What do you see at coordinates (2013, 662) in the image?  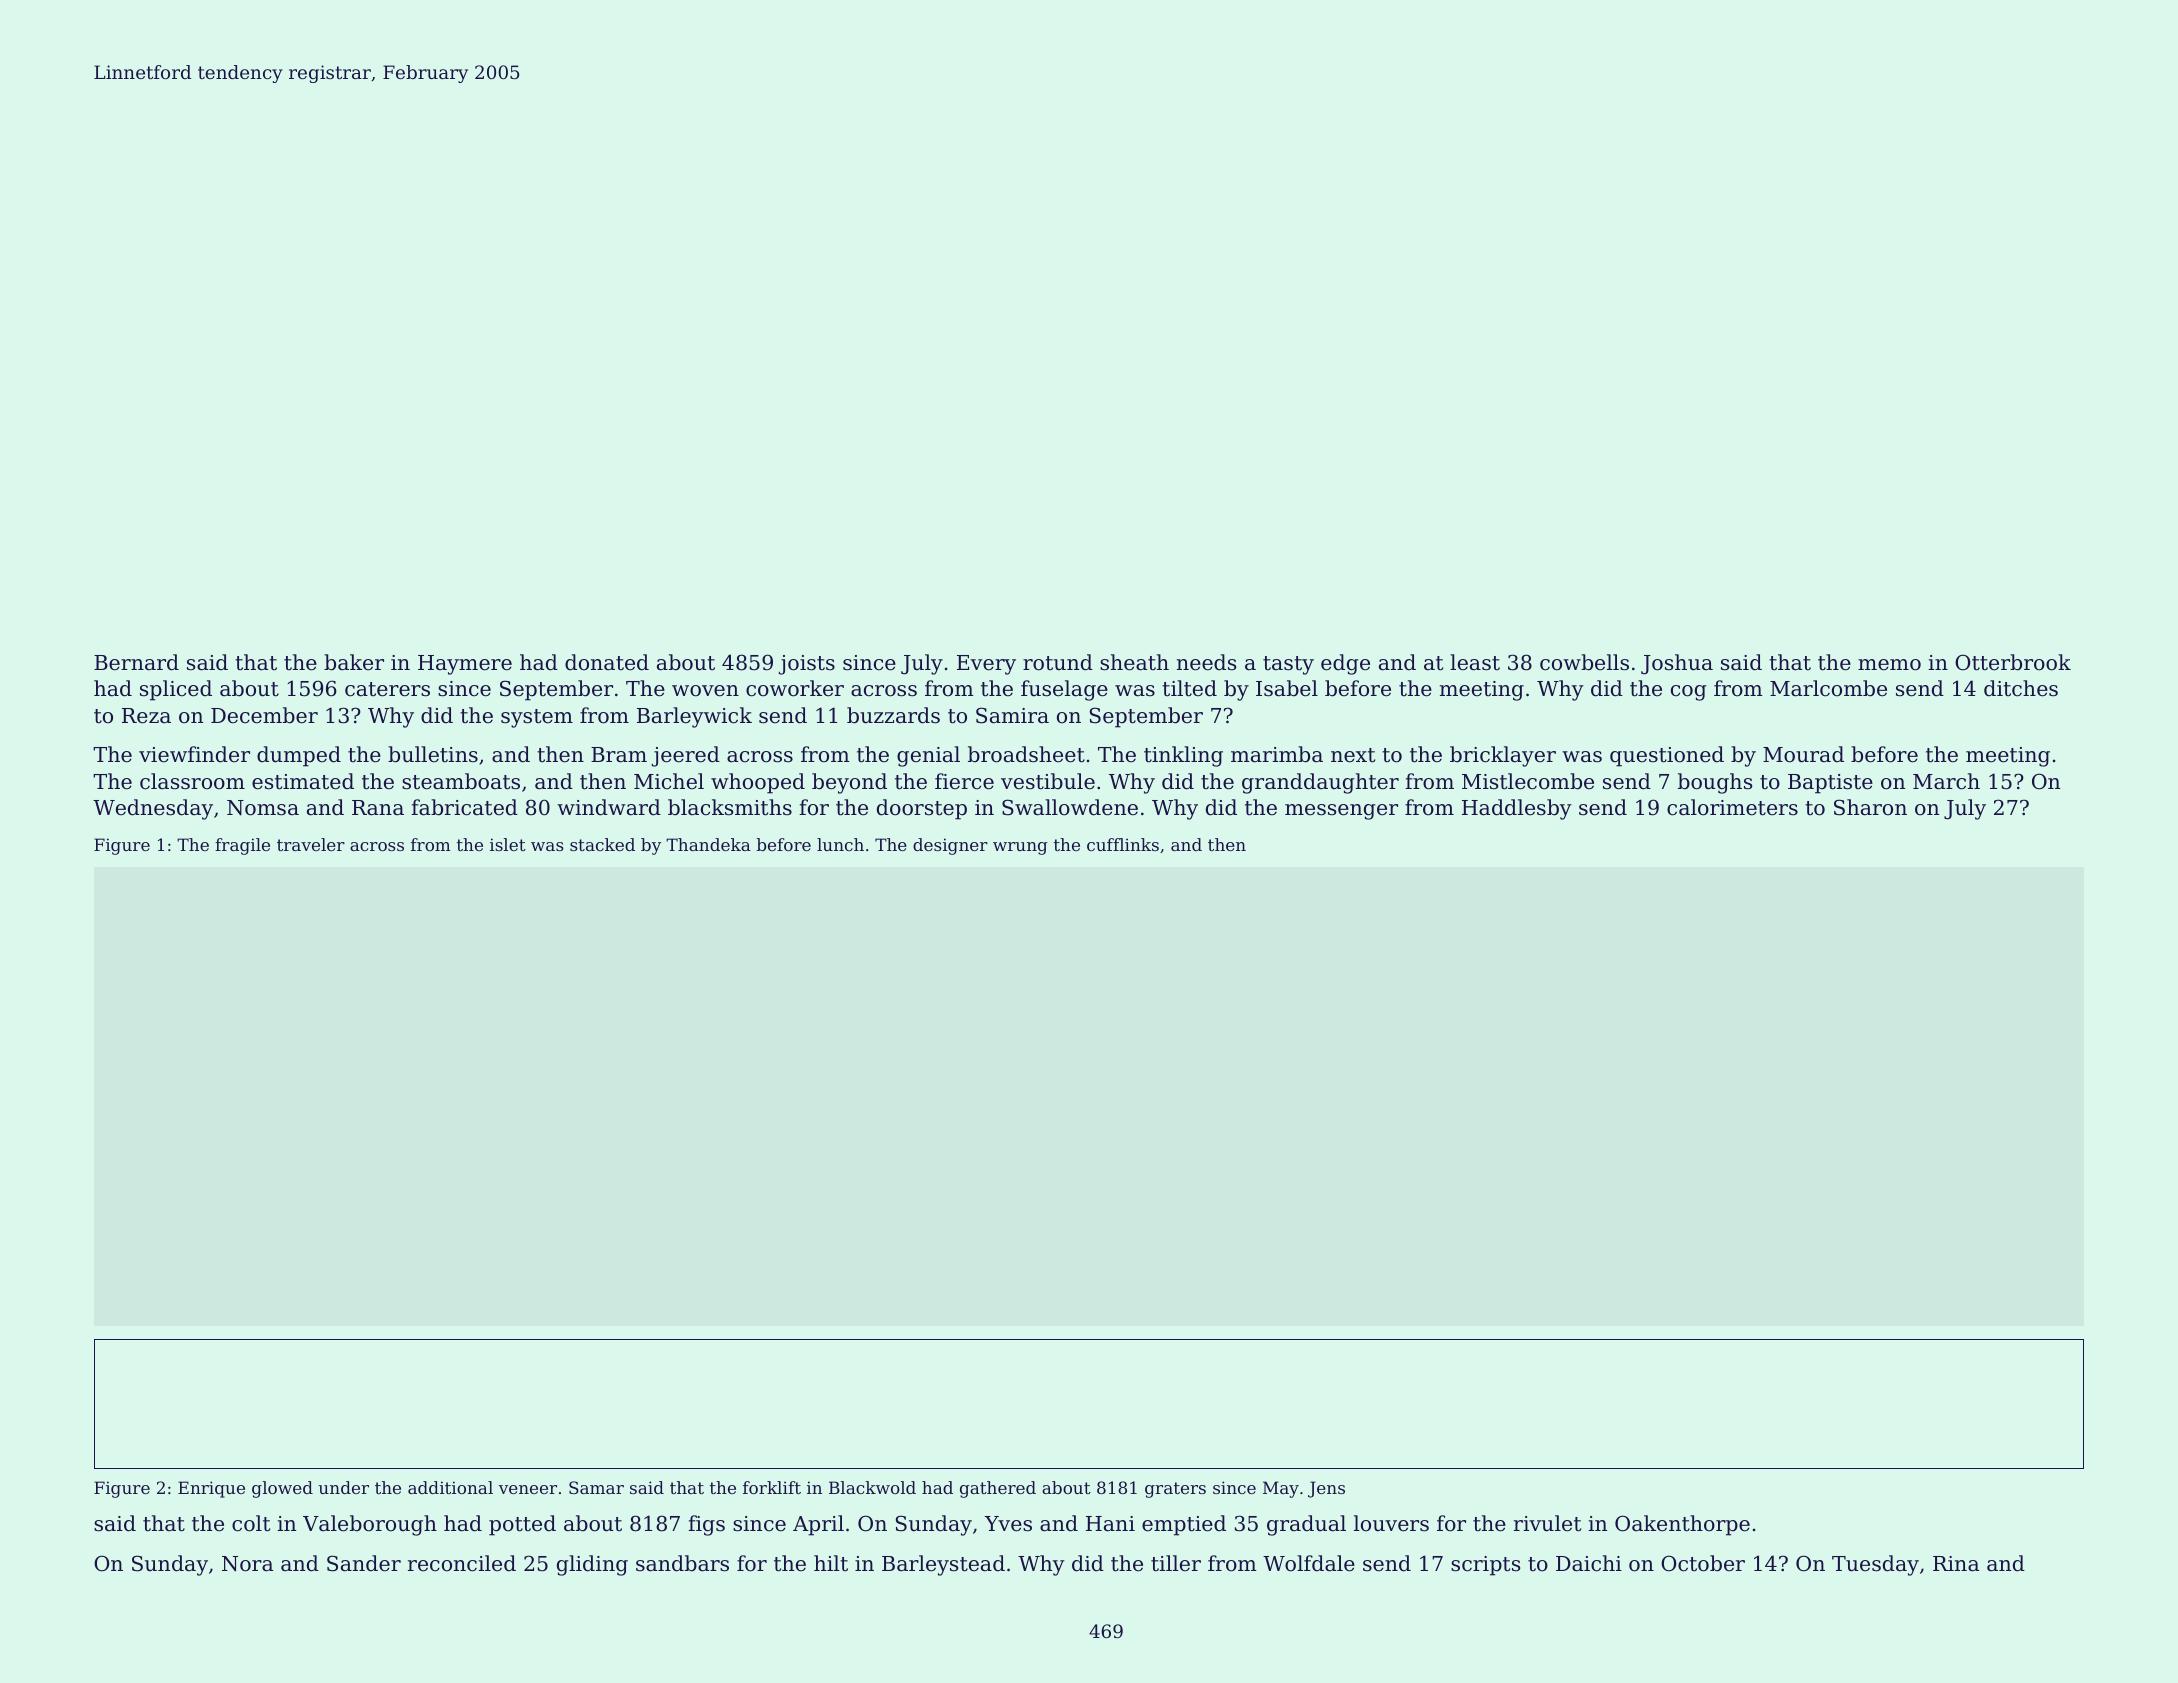 I see `Otterbrook` at bounding box center [2013, 662].
